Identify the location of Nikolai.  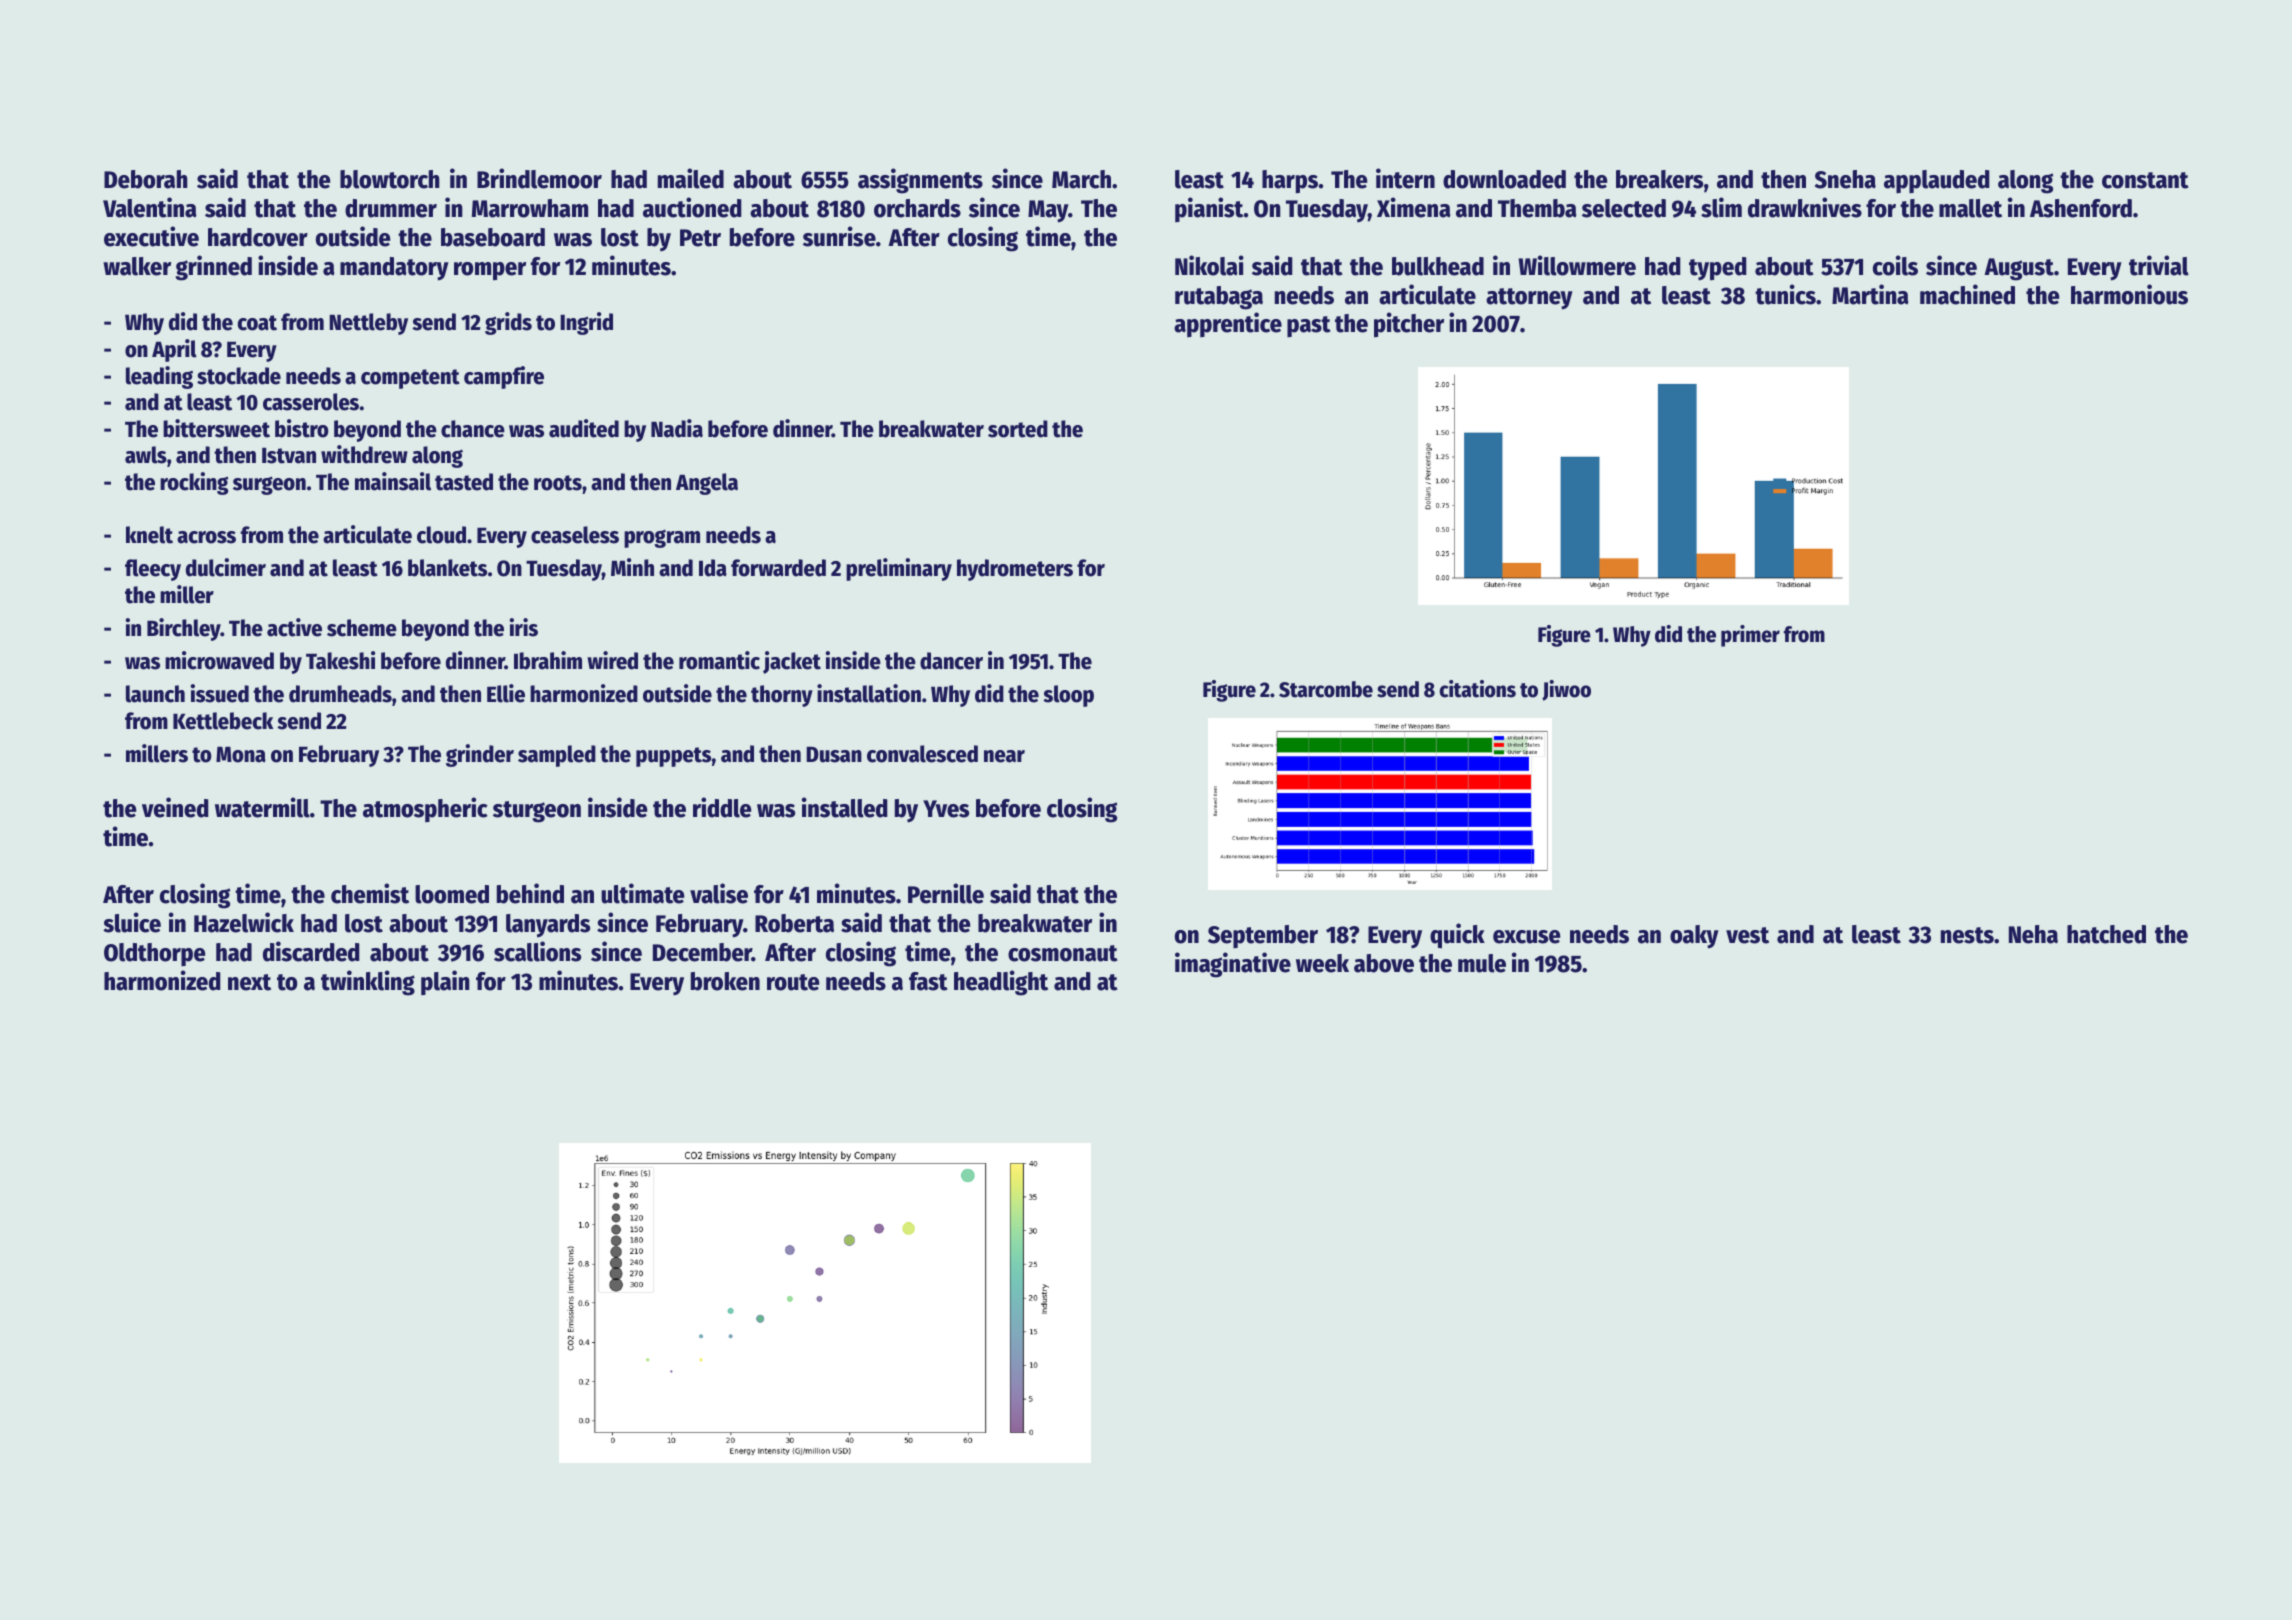
(1209, 265).
